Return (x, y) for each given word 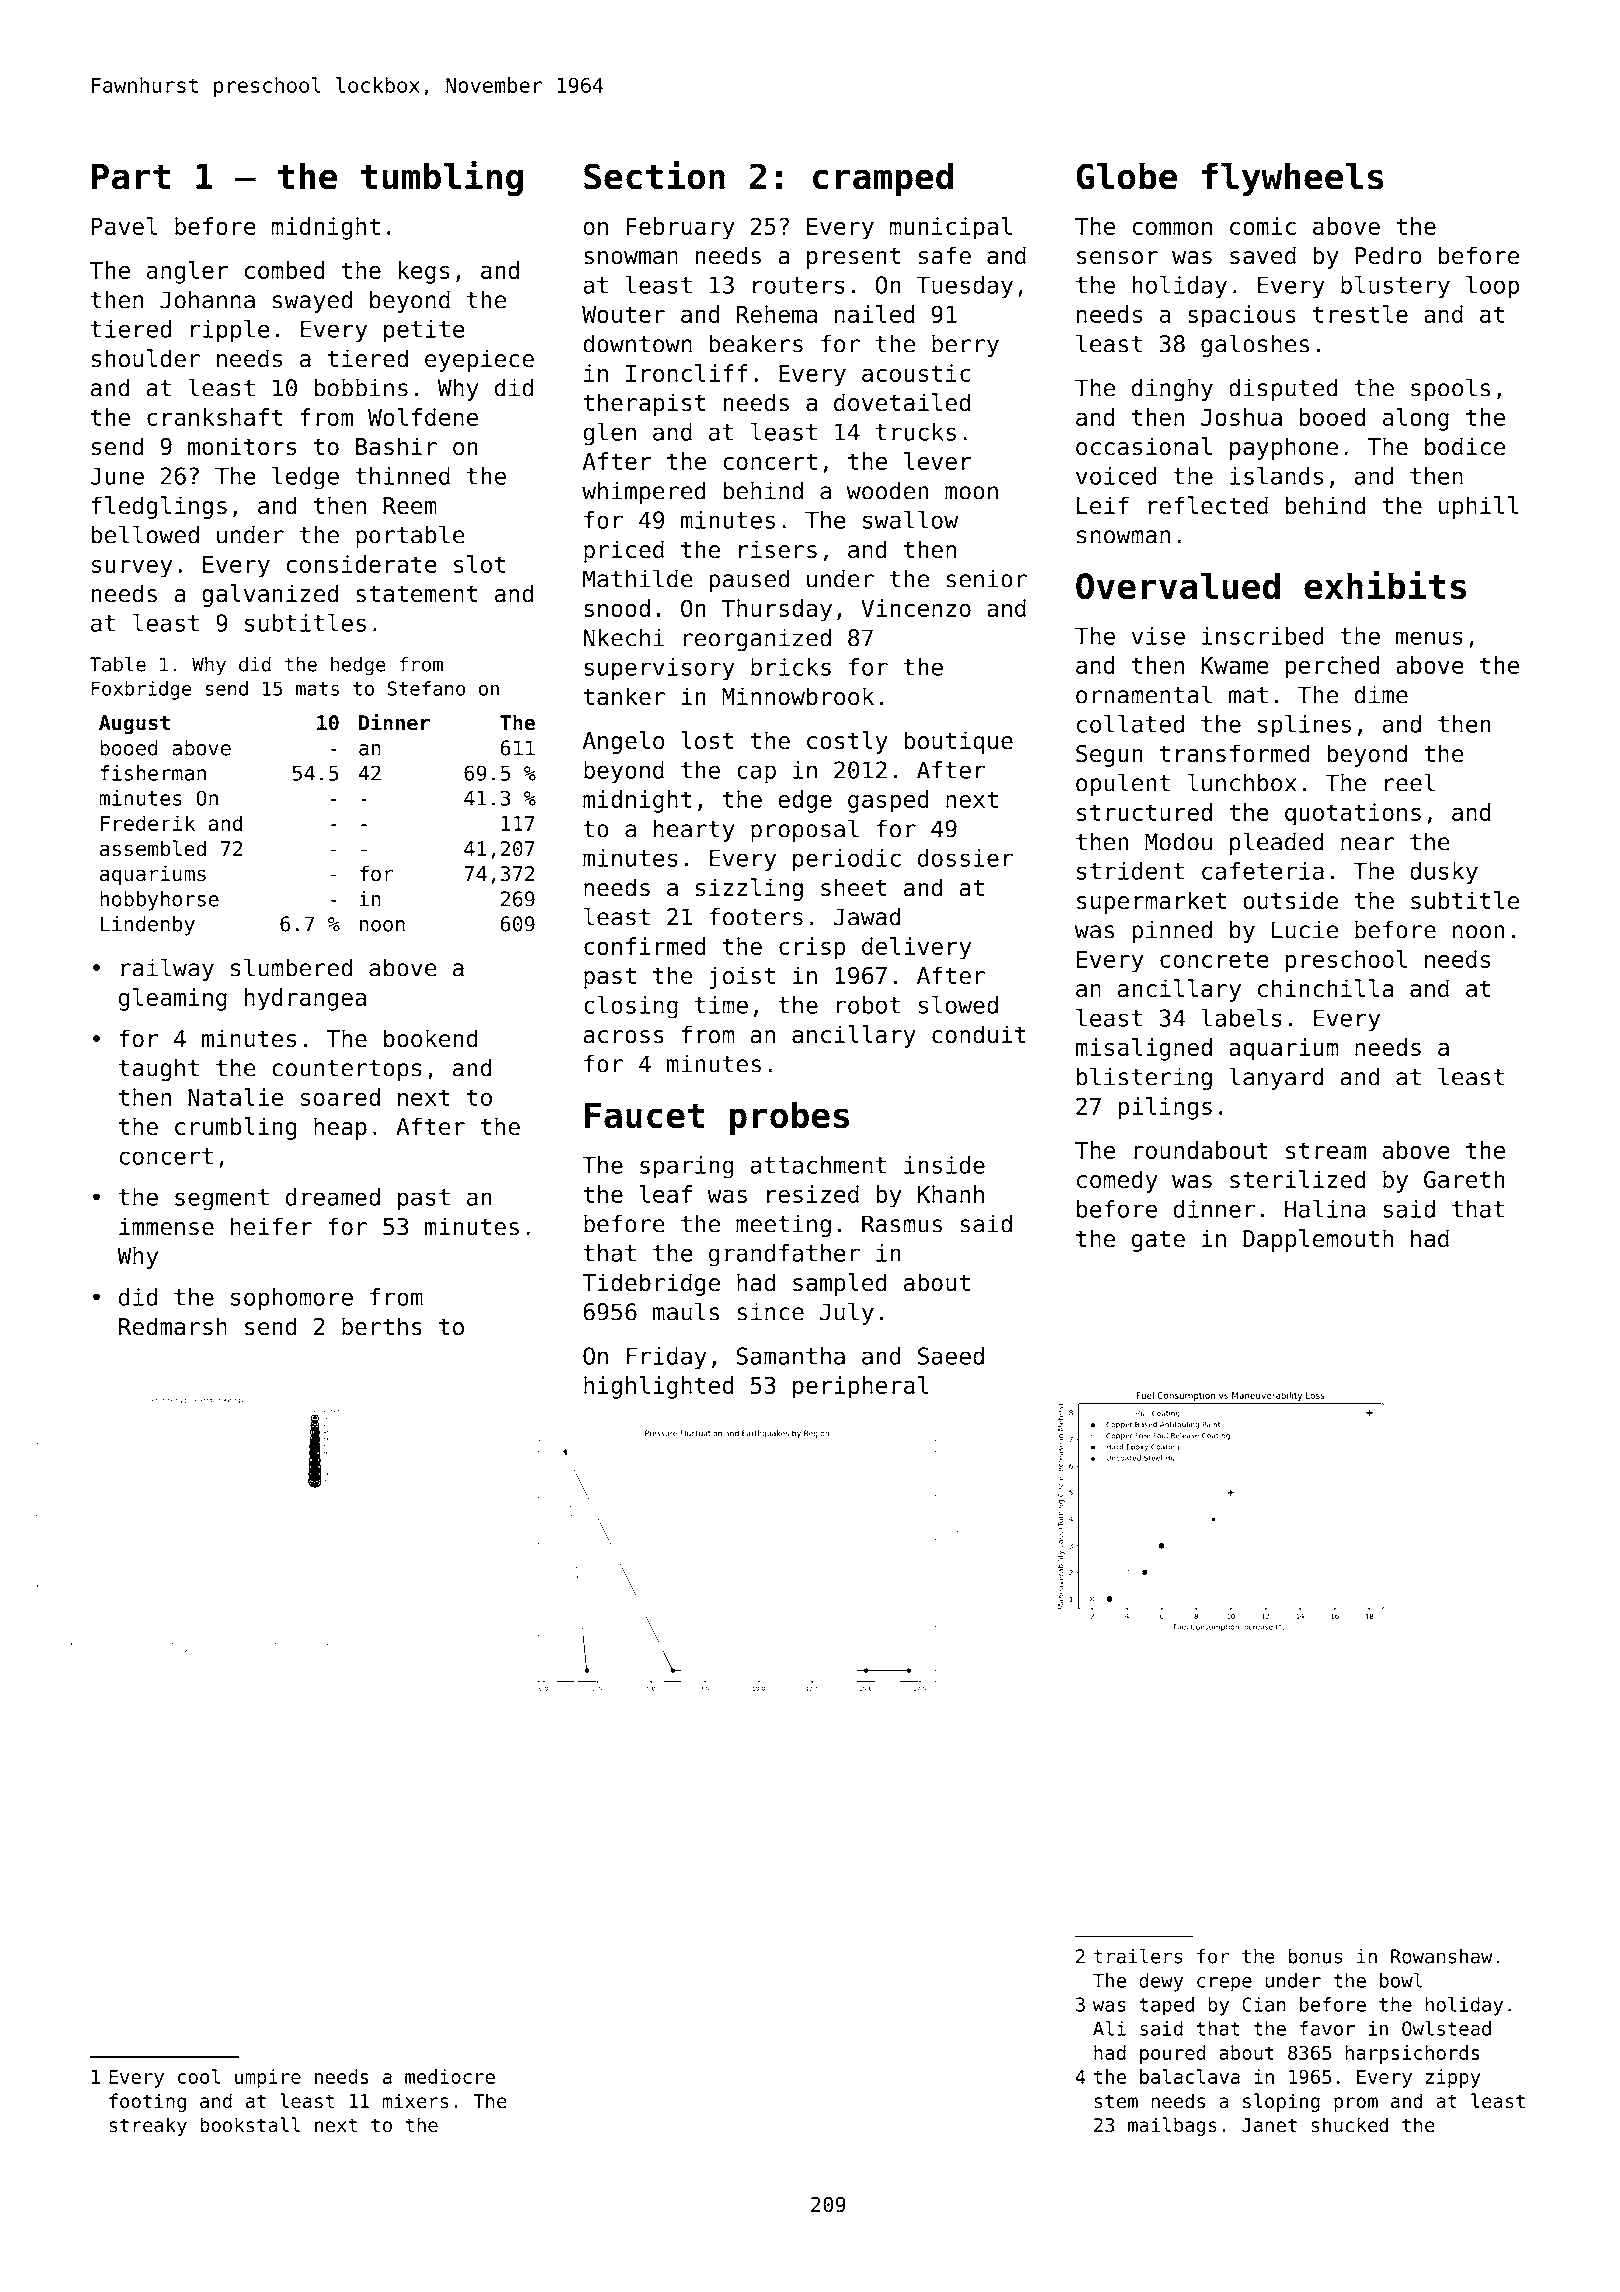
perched (1332, 667)
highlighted (659, 1387)
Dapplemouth (1318, 1240)
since (770, 1311)
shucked (1349, 2124)
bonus (1315, 1956)
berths (382, 1326)
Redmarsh (173, 1326)
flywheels (1293, 179)
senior (986, 578)
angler (187, 272)
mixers (415, 2100)
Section (654, 175)
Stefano (426, 688)
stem (1116, 2101)
